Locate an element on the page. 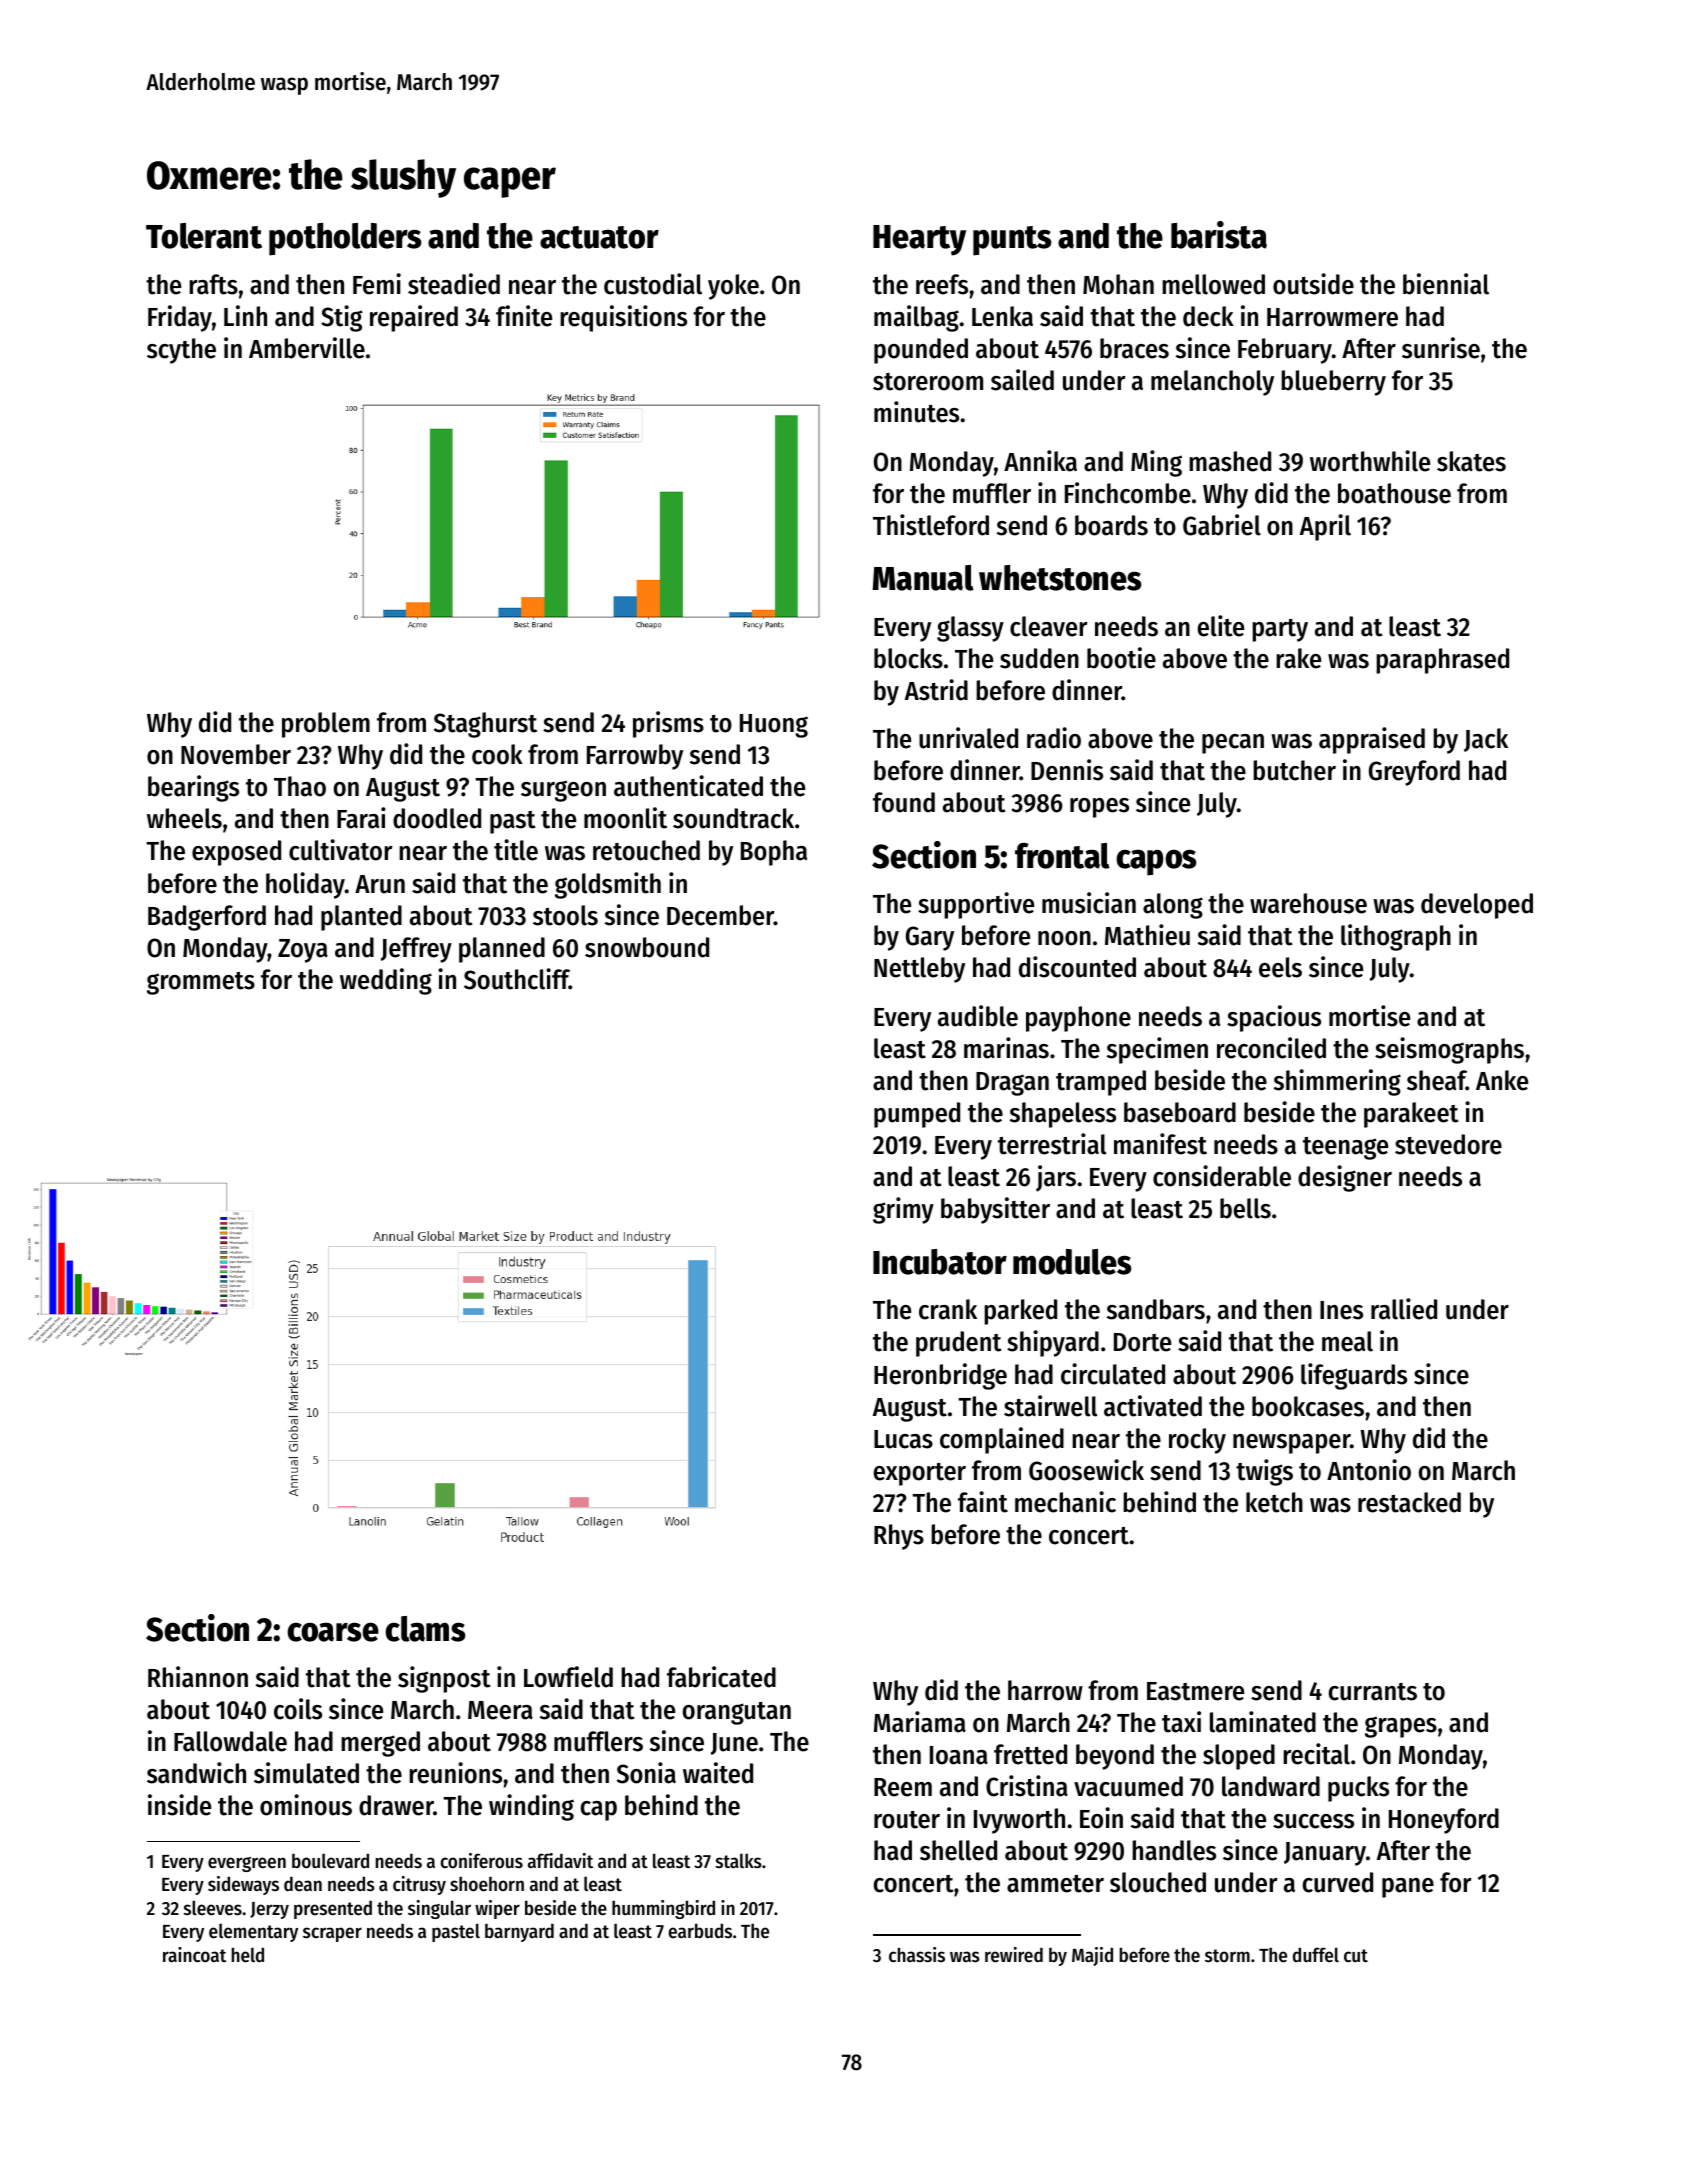 The height and width of the document is (2178, 1683). designer is located at coordinates (1345, 1178).
